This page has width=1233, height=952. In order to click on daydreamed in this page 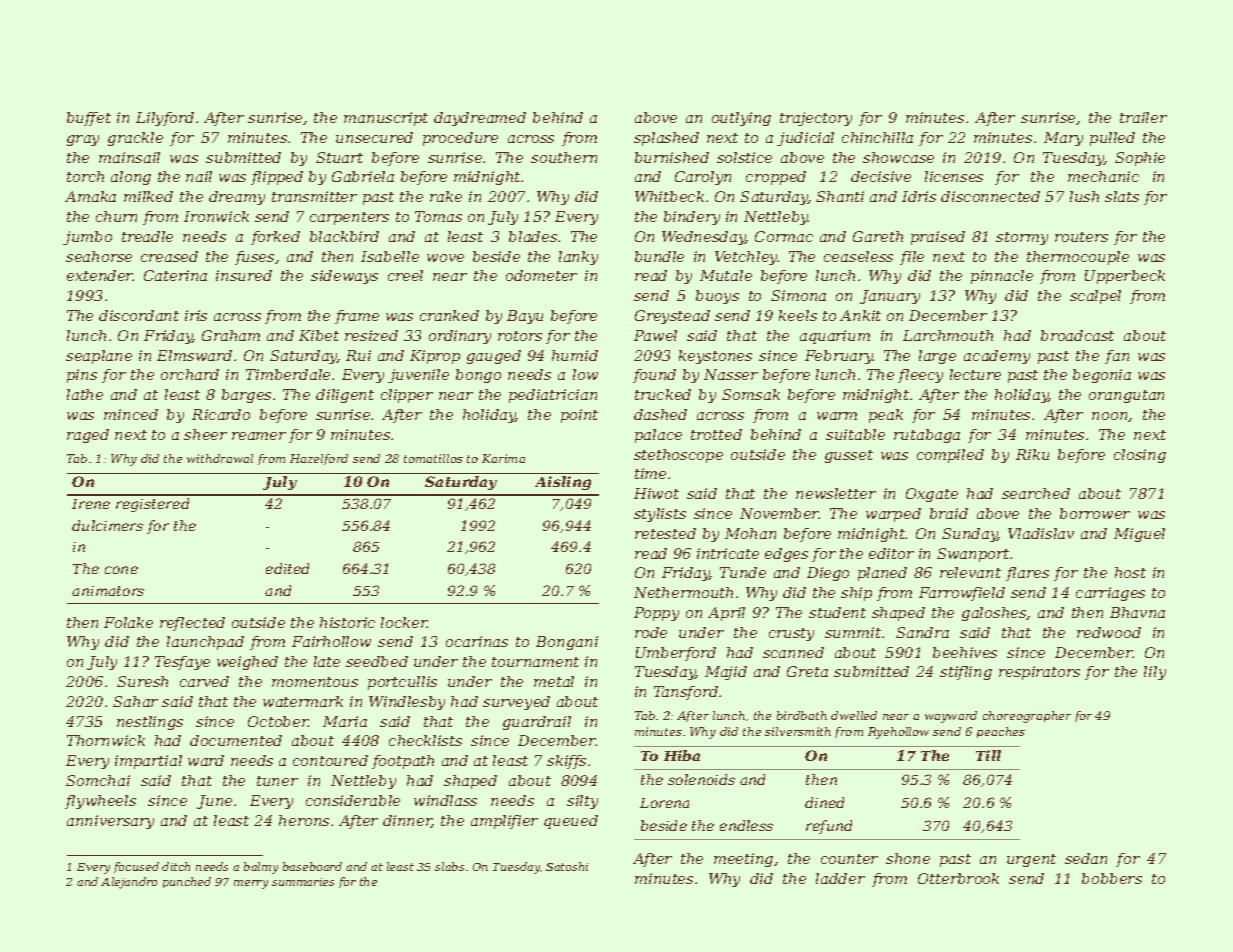, I will do `click(480, 119)`.
